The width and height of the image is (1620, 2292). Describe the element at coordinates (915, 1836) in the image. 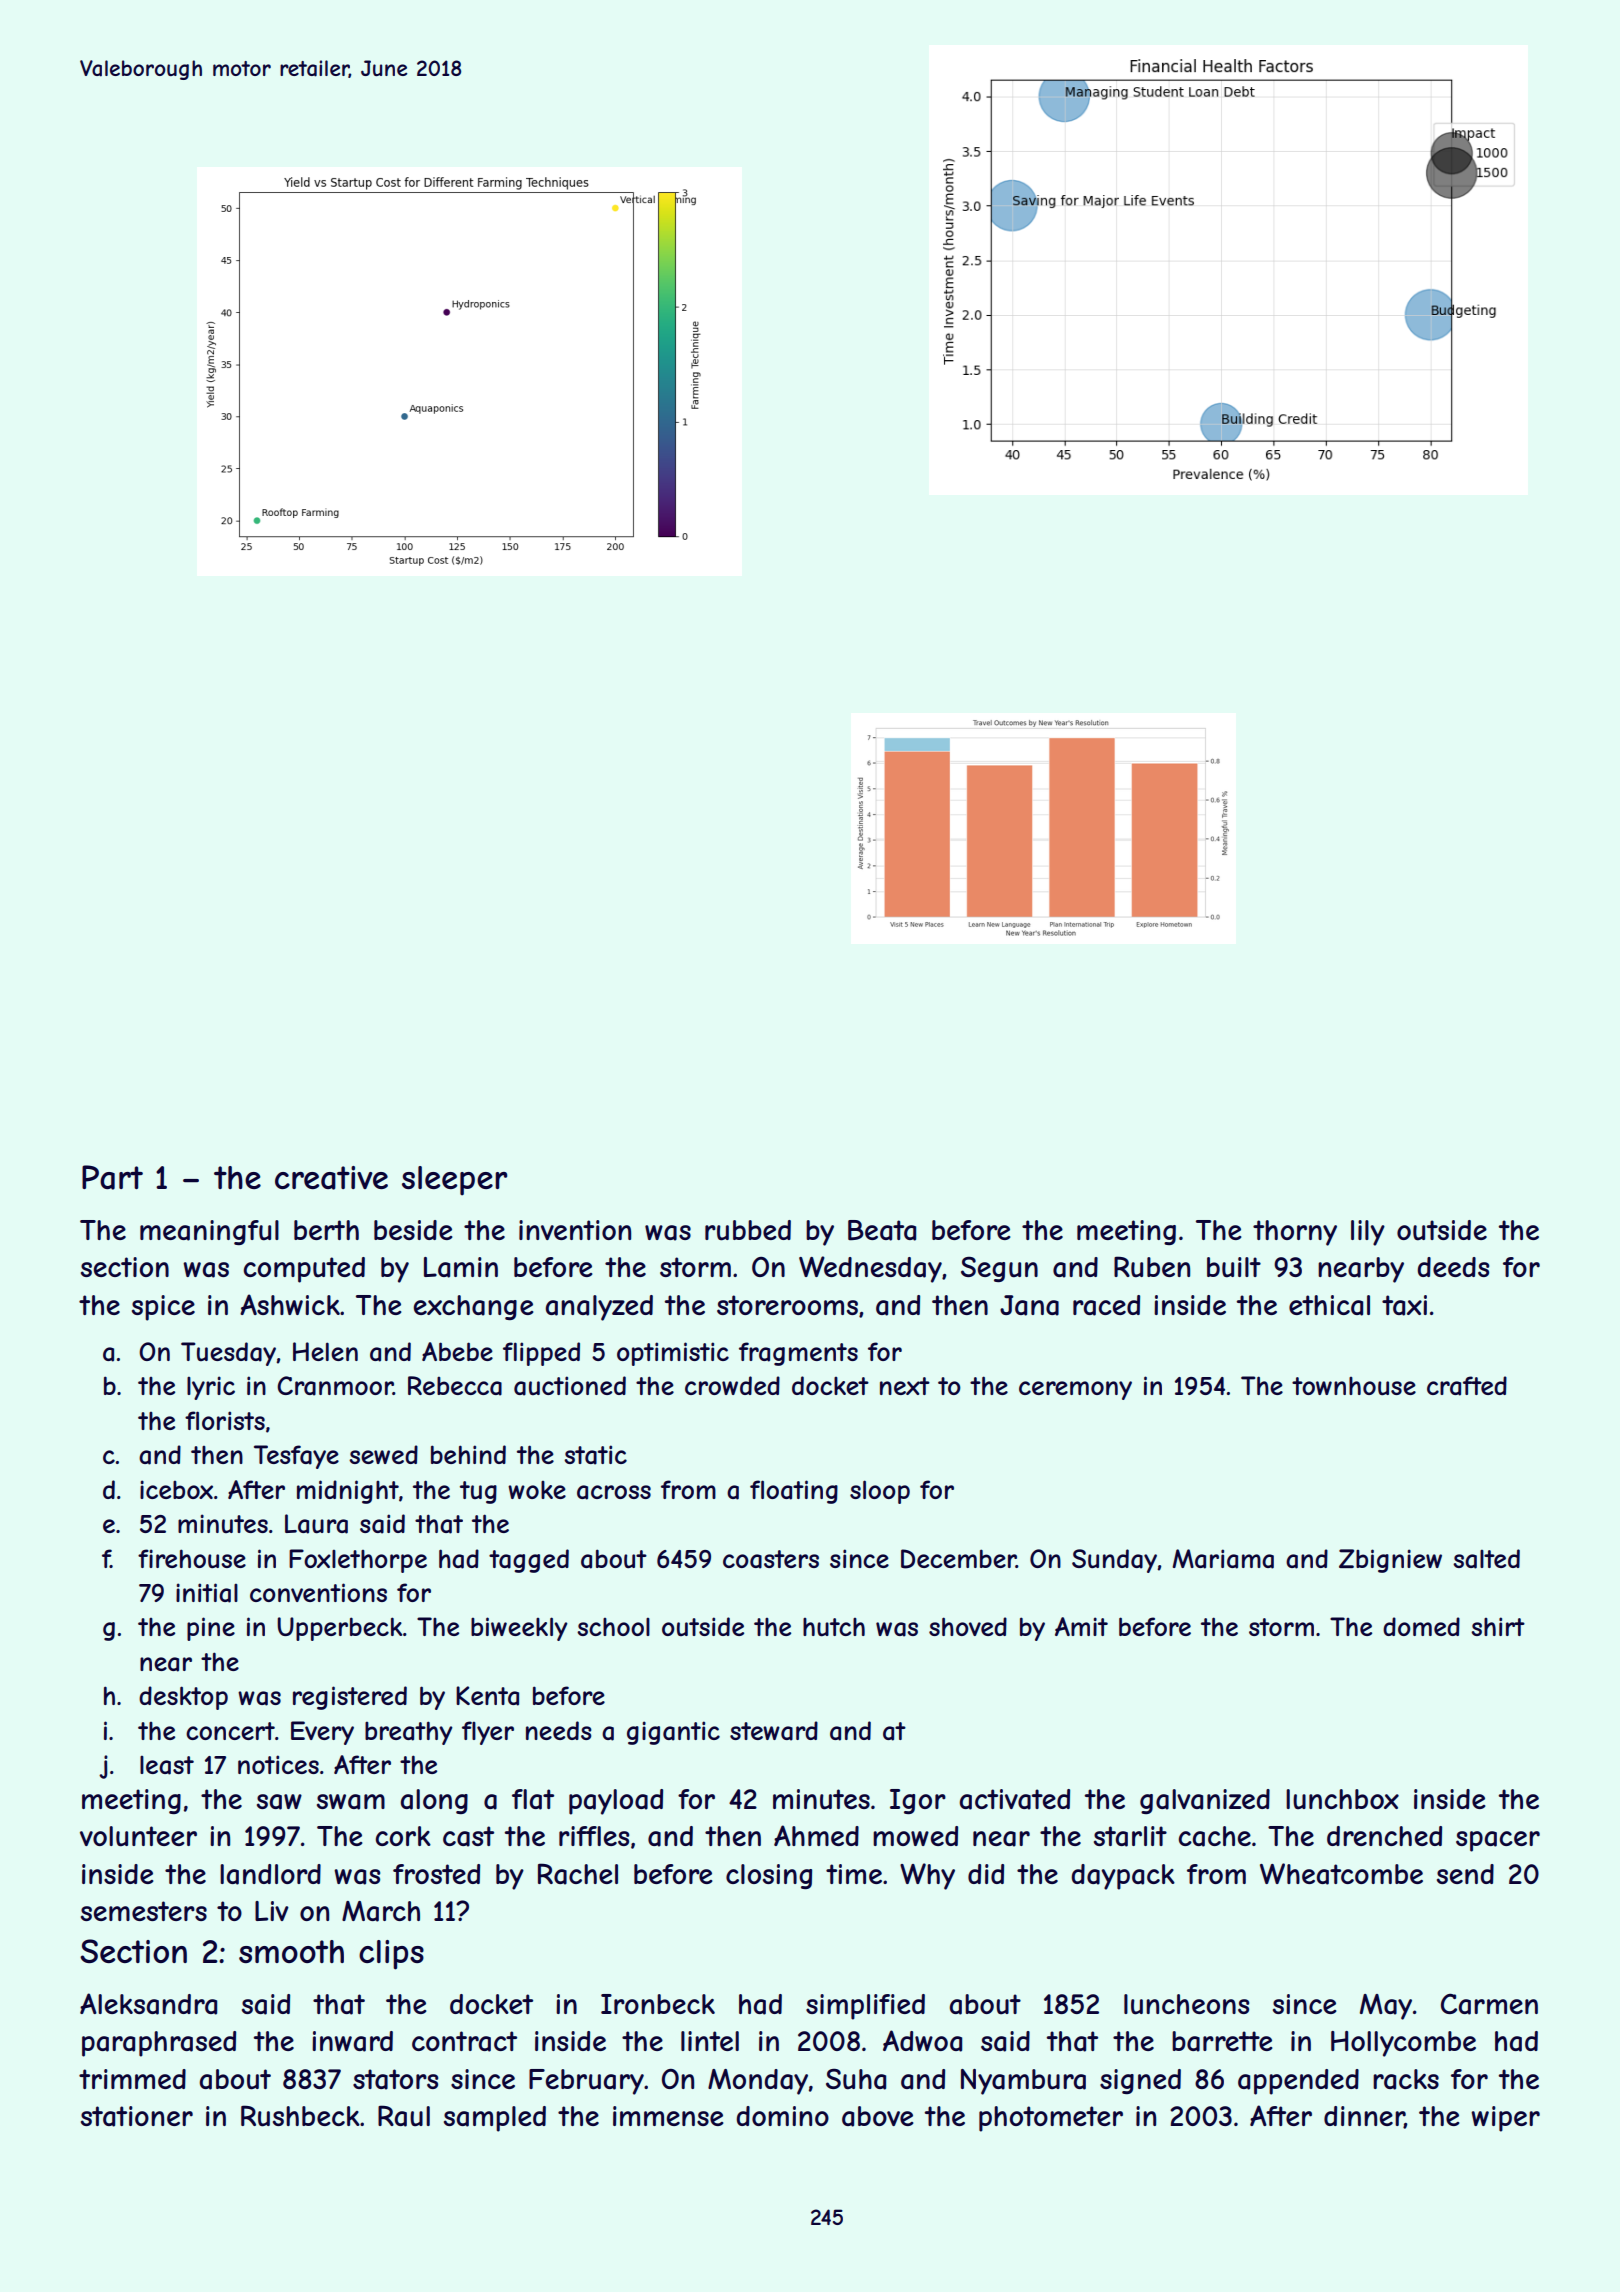

I see `mowed` at that location.
